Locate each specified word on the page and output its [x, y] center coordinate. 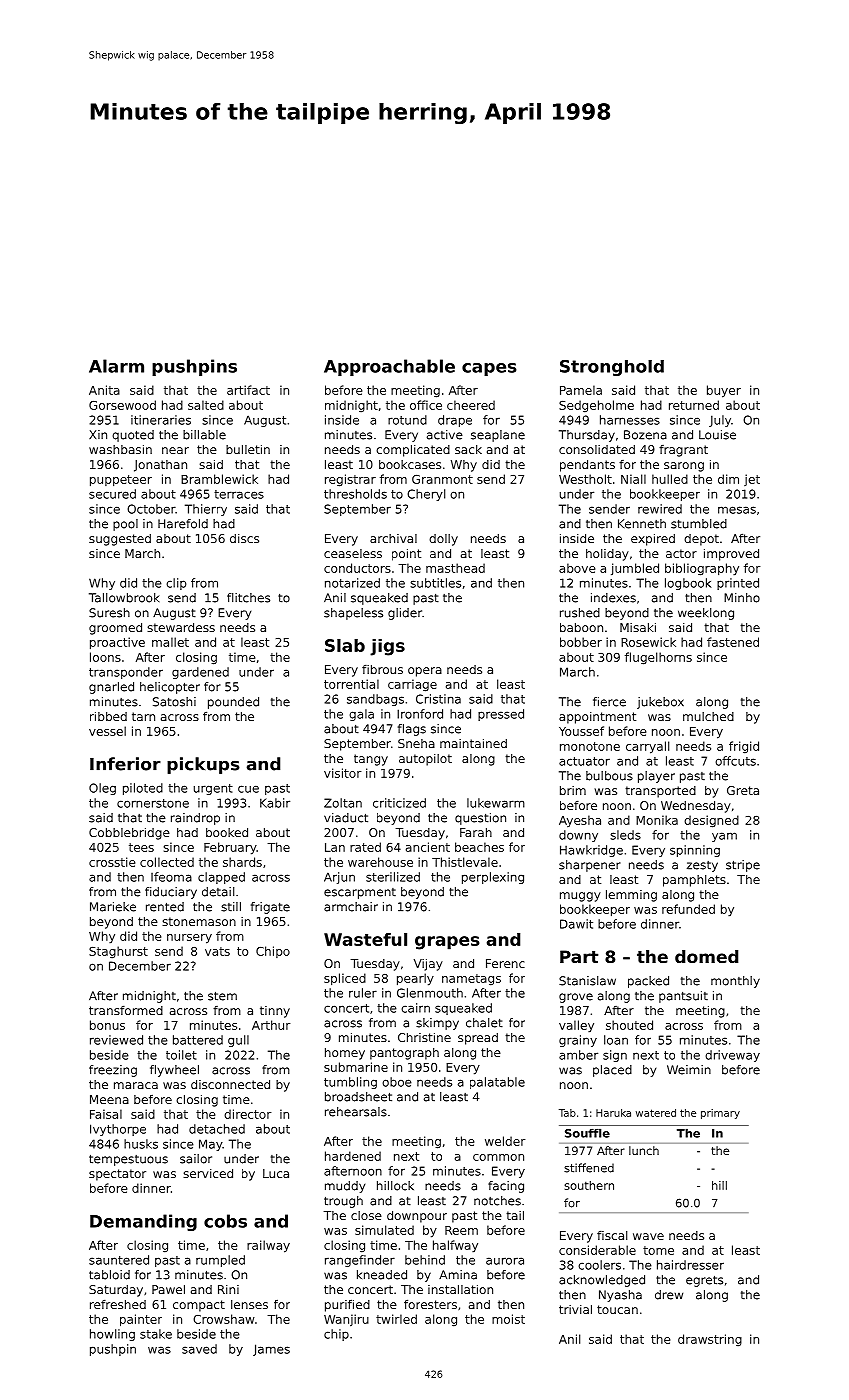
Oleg [102, 789]
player [656, 777]
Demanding [143, 1222]
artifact [248, 390]
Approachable [389, 367]
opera [425, 672]
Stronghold [612, 368]
